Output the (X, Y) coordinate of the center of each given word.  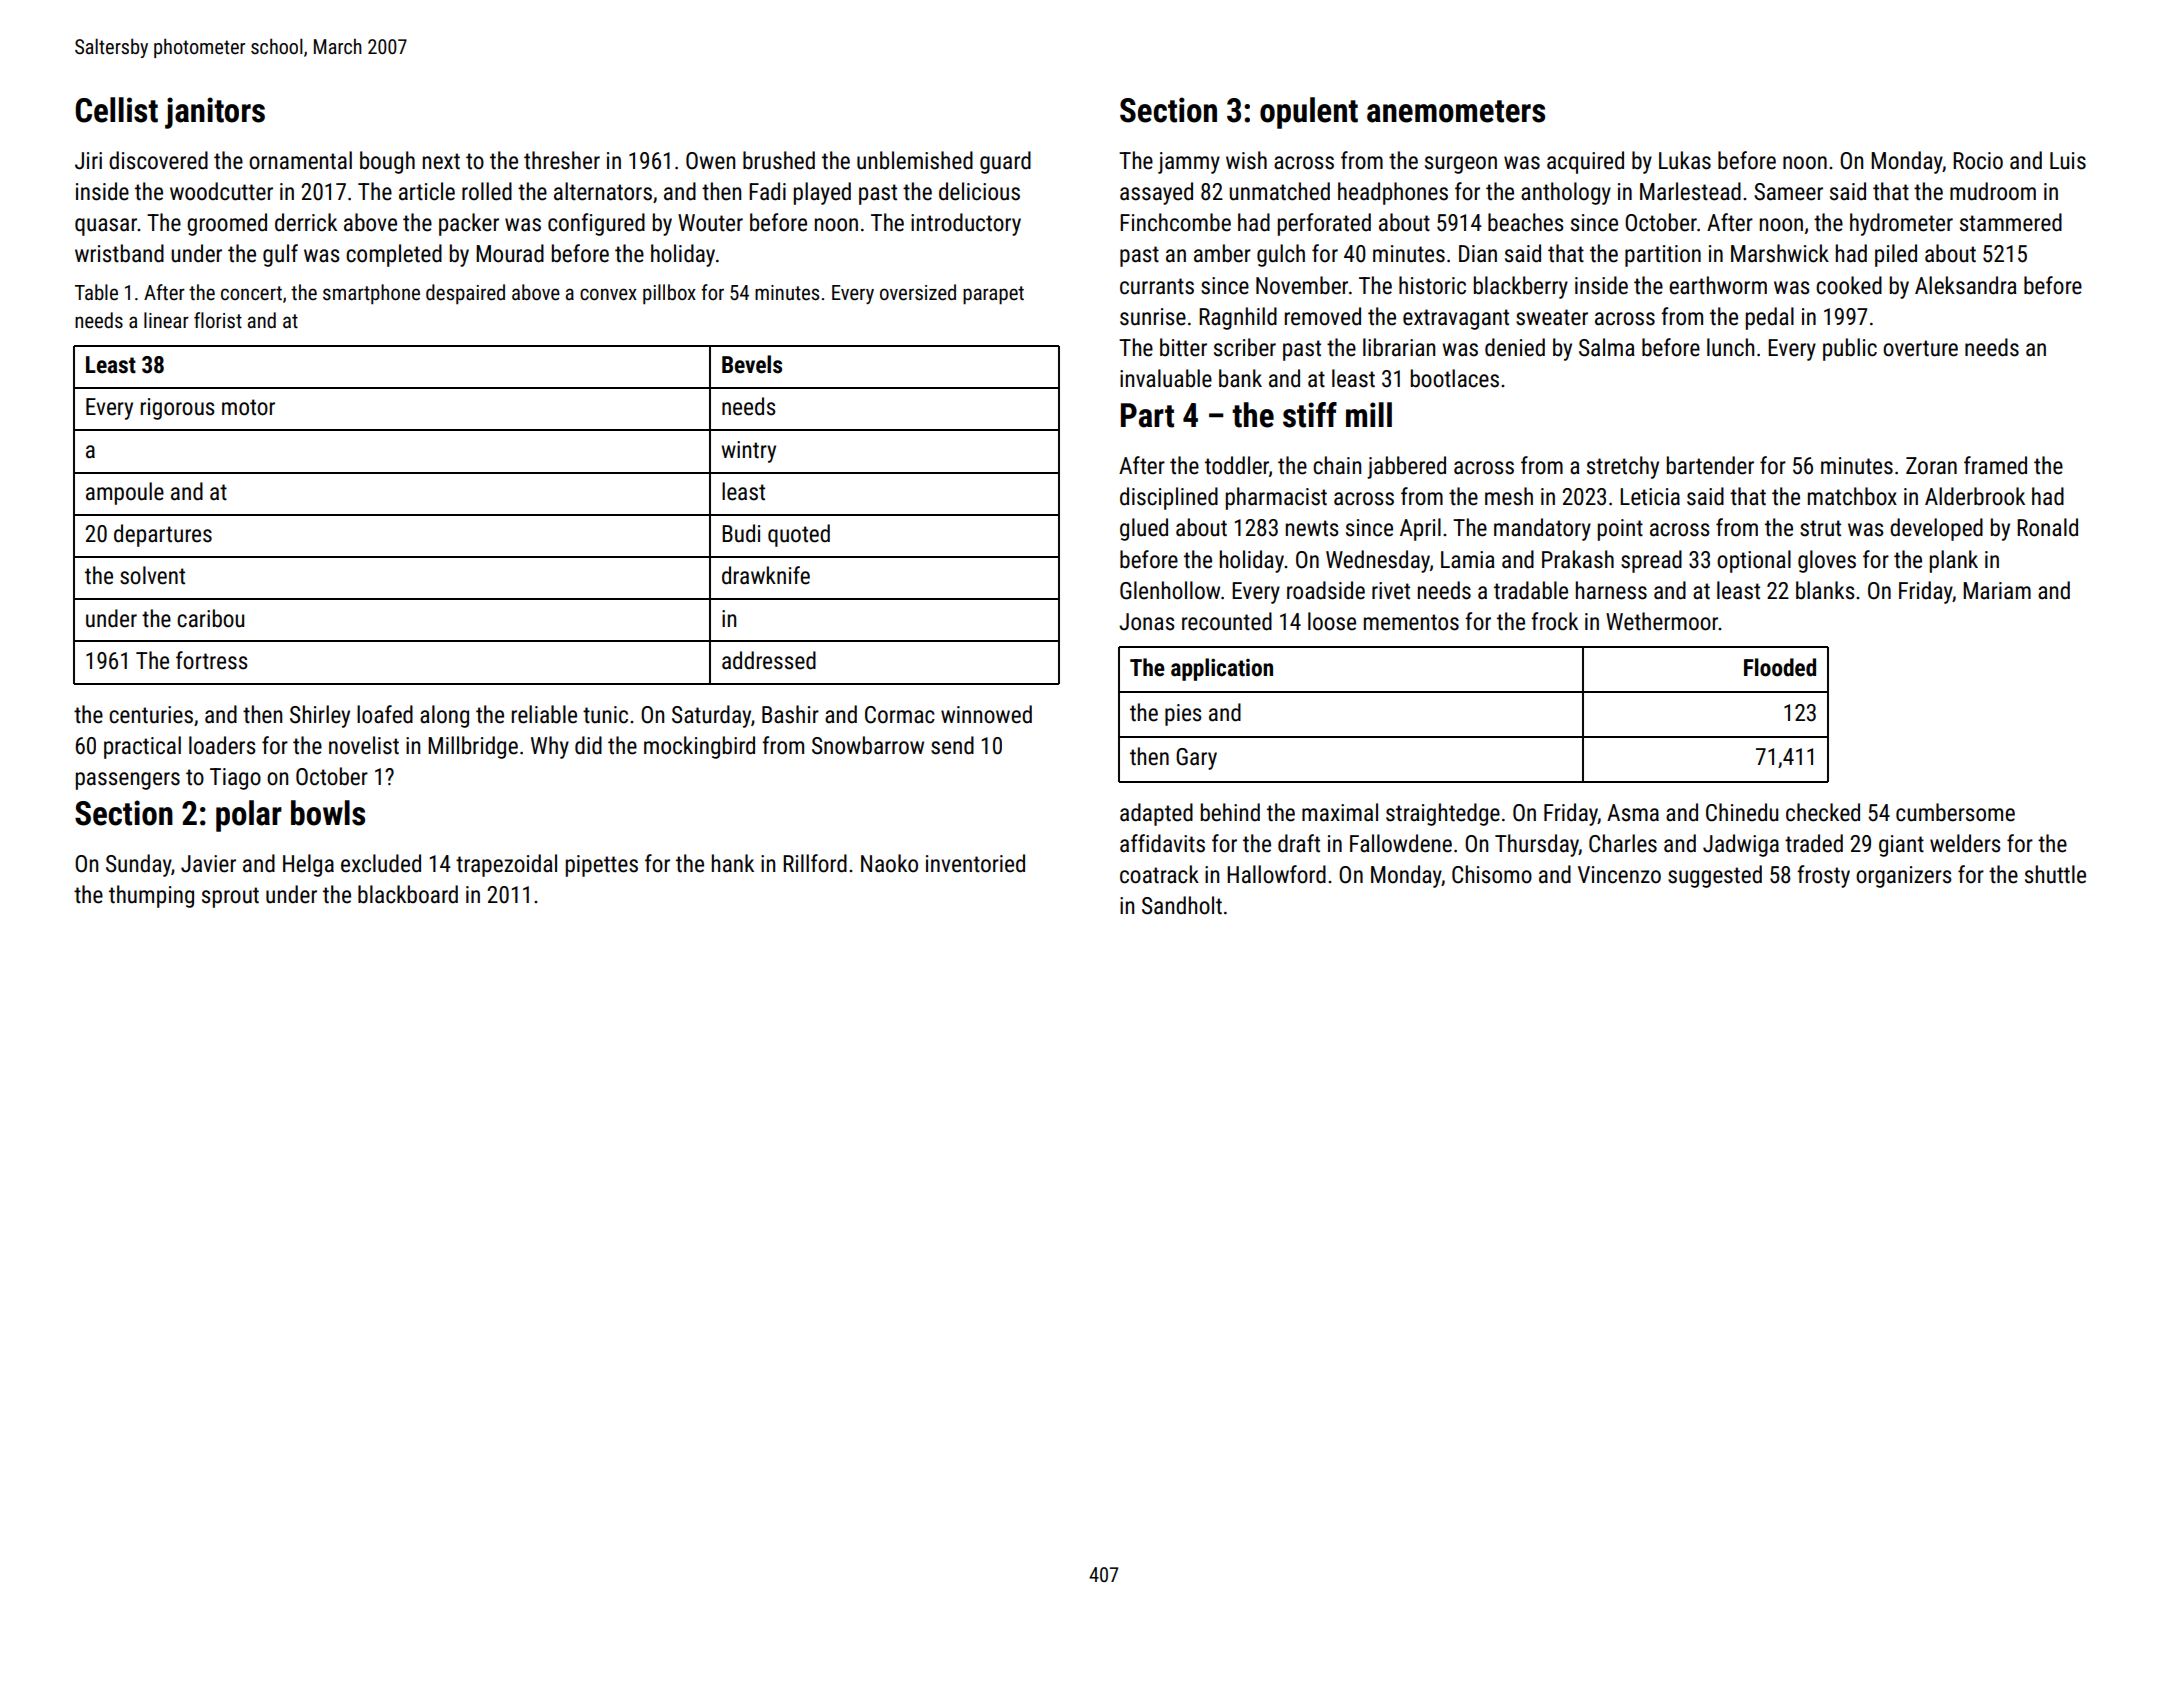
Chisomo (1492, 874)
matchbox (1852, 496)
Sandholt (1182, 905)
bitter (1183, 347)
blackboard (408, 894)
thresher (562, 160)
